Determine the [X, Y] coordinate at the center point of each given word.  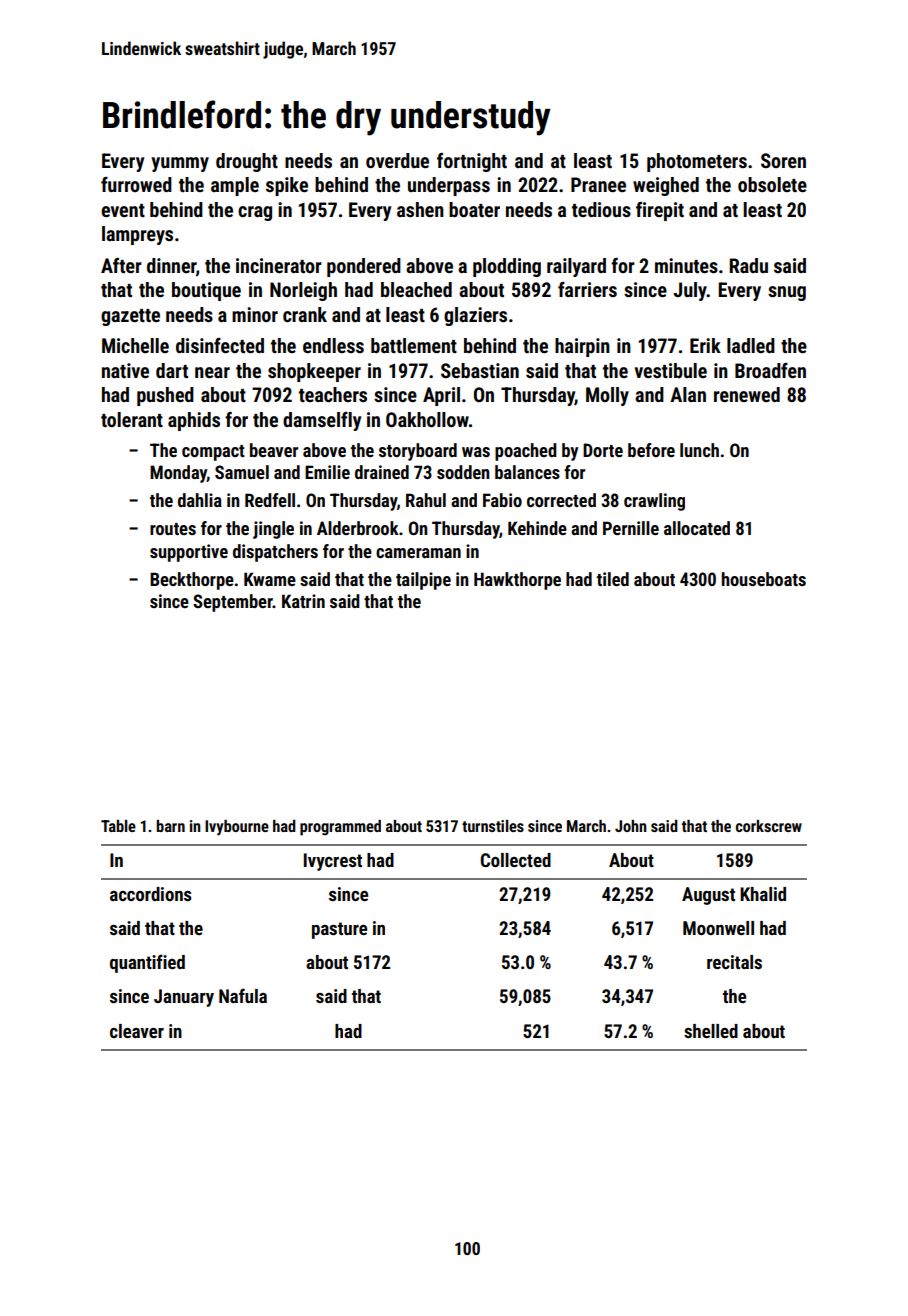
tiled [613, 579]
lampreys [137, 235]
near [212, 372]
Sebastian [480, 370]
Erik [705, 345]
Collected [516, 860]
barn [170, 826]
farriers [587, 289]
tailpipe [423, 581]
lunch [699, 450]
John [631, 826]
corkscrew [769, 826]
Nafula [243, 995]
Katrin [303, 601]
